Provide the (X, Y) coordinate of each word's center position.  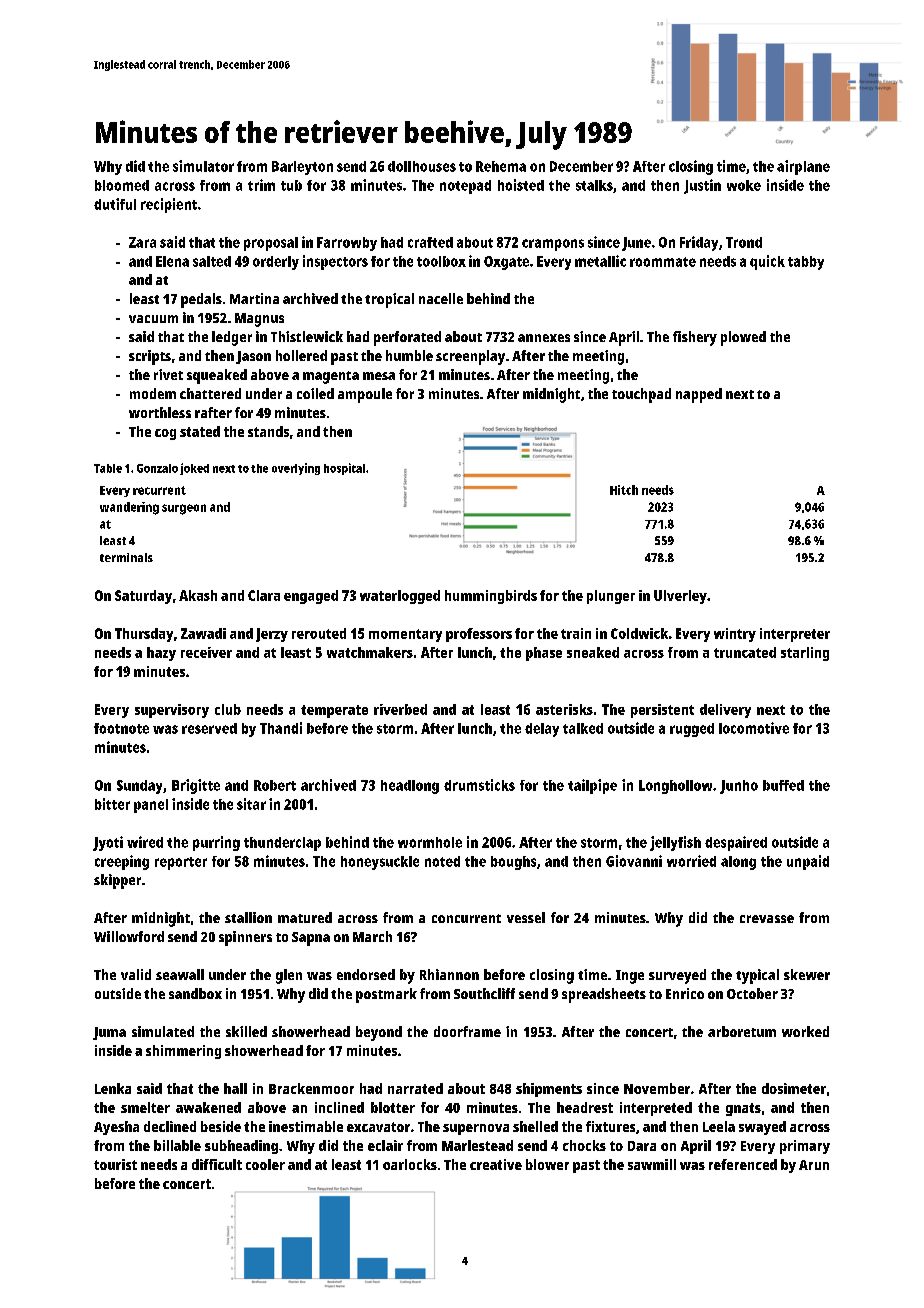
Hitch (624, 490)
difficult (217, 1164)
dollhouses (422, 166)
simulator (203, 166)
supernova (476, 1129)
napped (699, 395)
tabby (806, 263)
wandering (129, 508)
